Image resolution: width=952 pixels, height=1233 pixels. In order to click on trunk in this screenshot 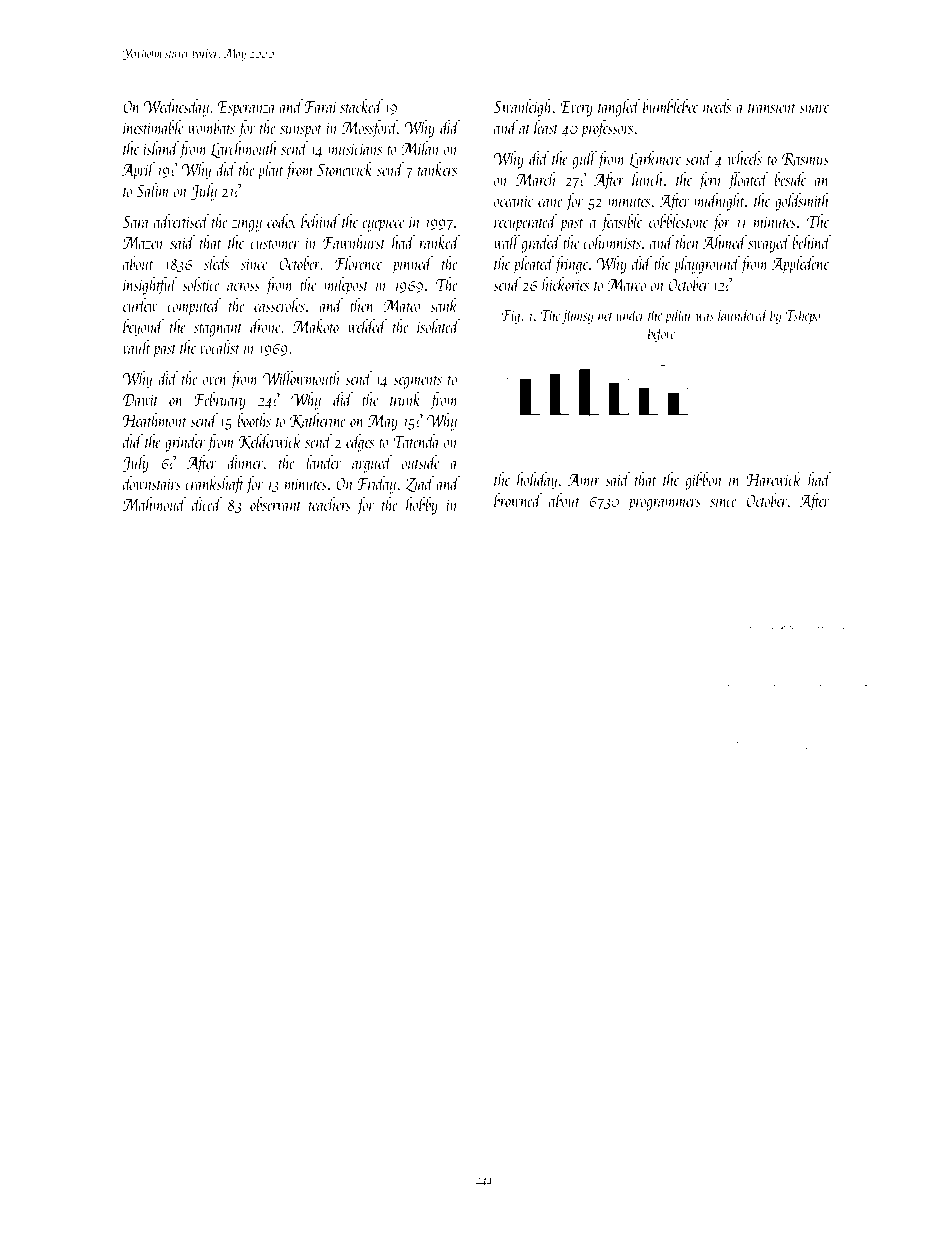, I will do `click(405, 399)`.
